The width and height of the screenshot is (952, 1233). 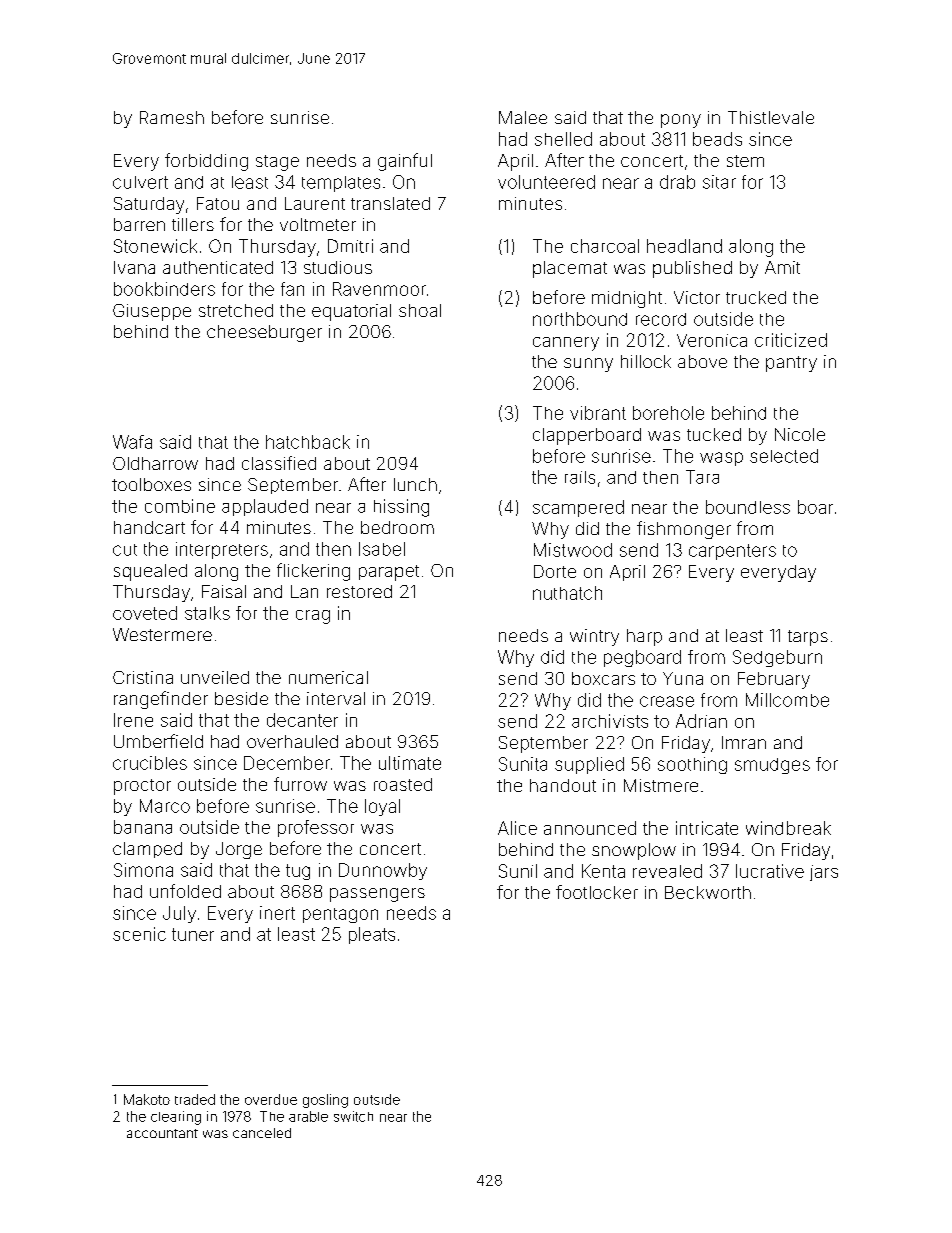 What do you see at coordinates (372, 935) in the screenshot?
I see `pleats` at bounding box center [372, 935].
